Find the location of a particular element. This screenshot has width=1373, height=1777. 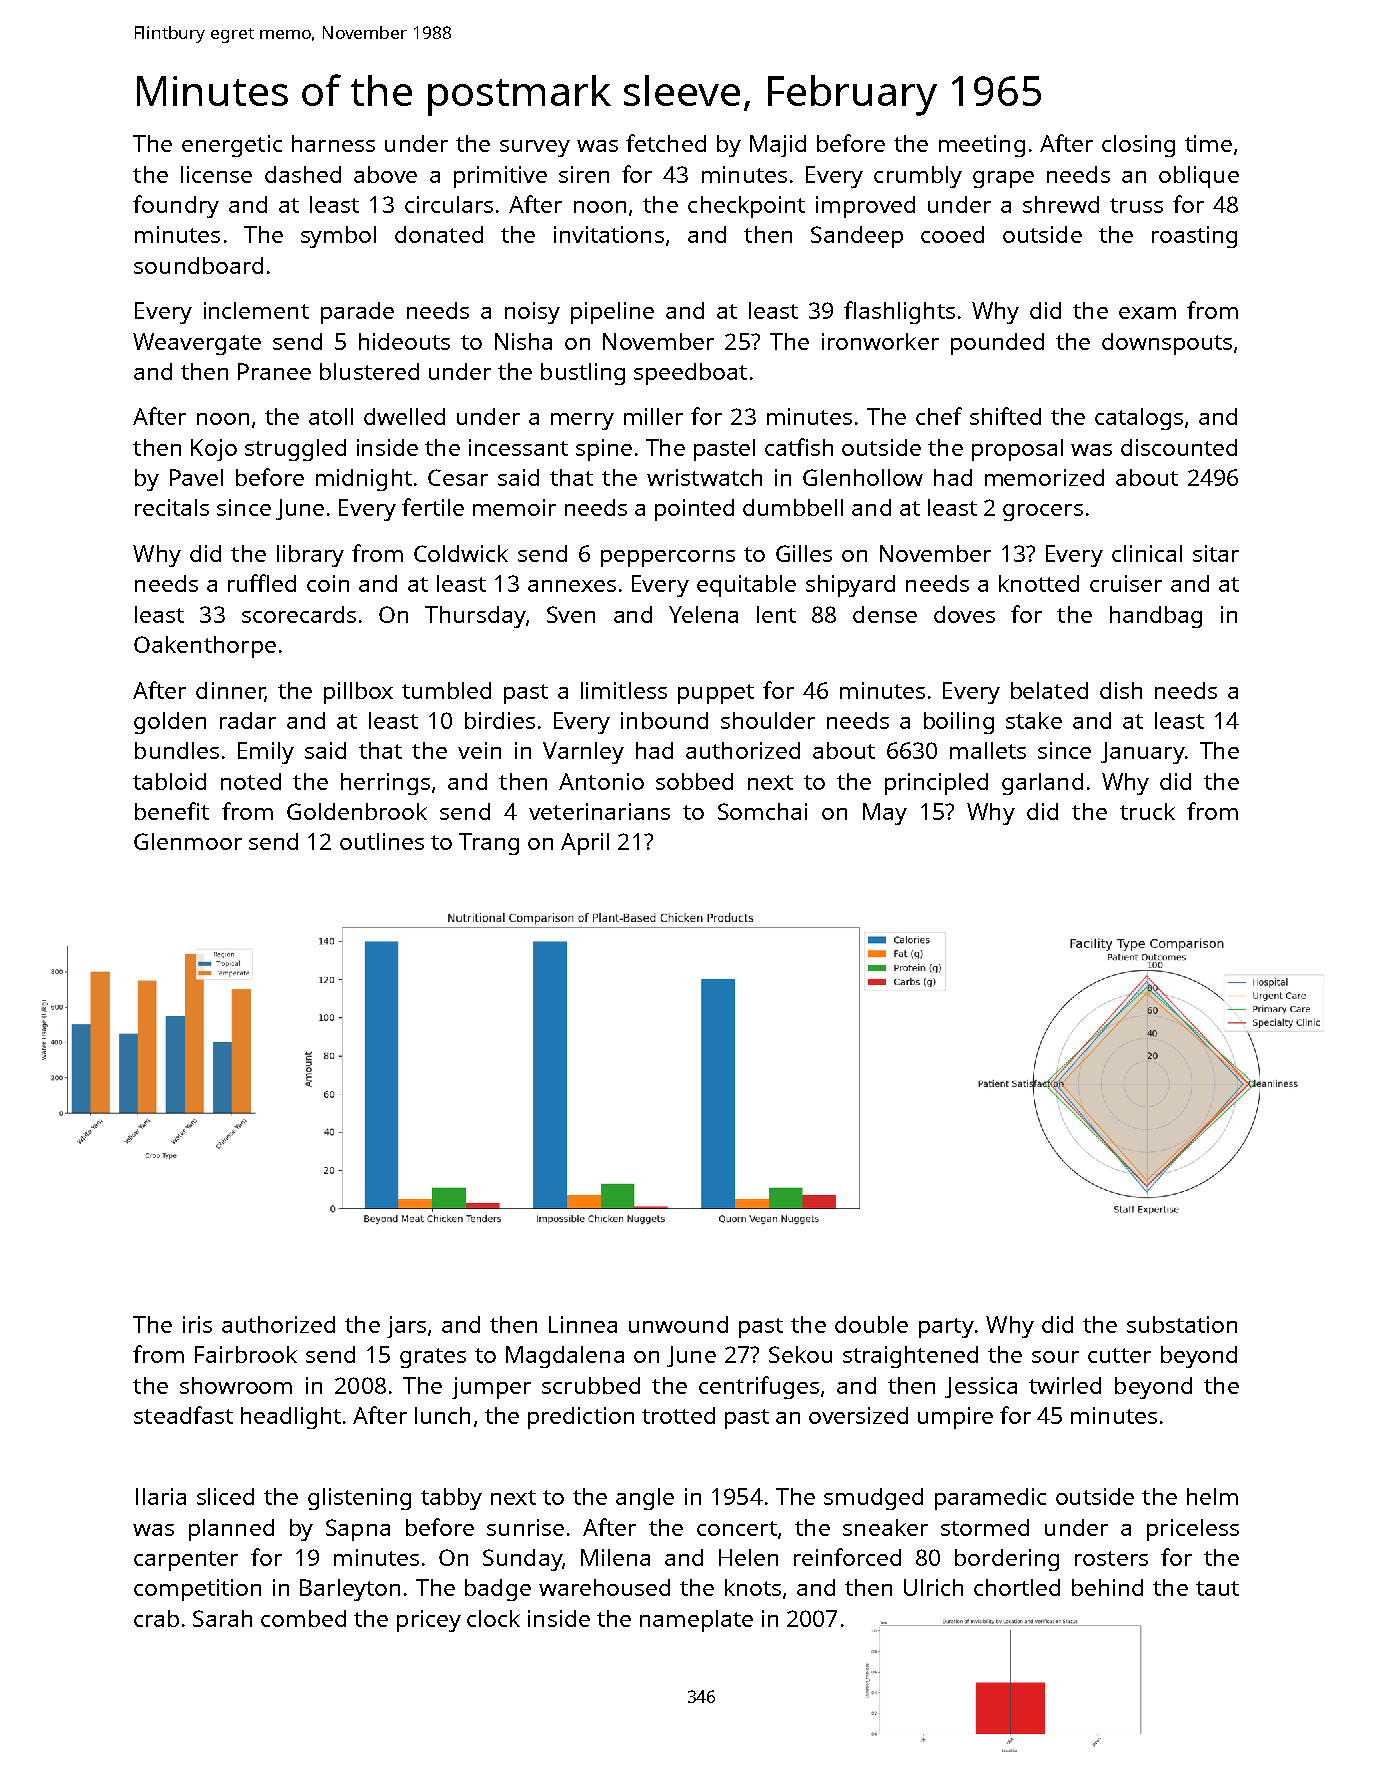

oversized is located at coordinates (858, 1415).
